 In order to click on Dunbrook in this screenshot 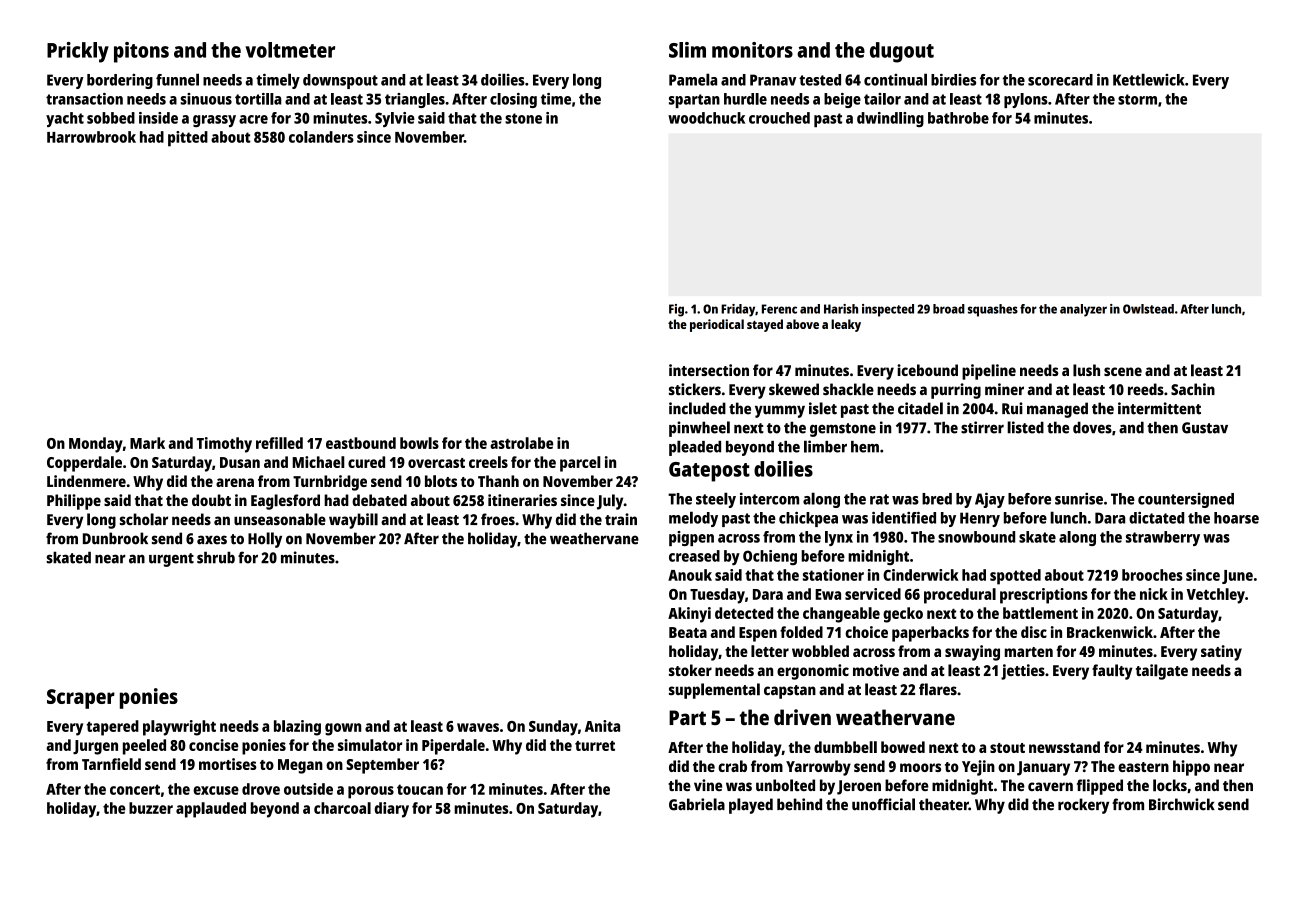, I will do `click(115, 538)`.
